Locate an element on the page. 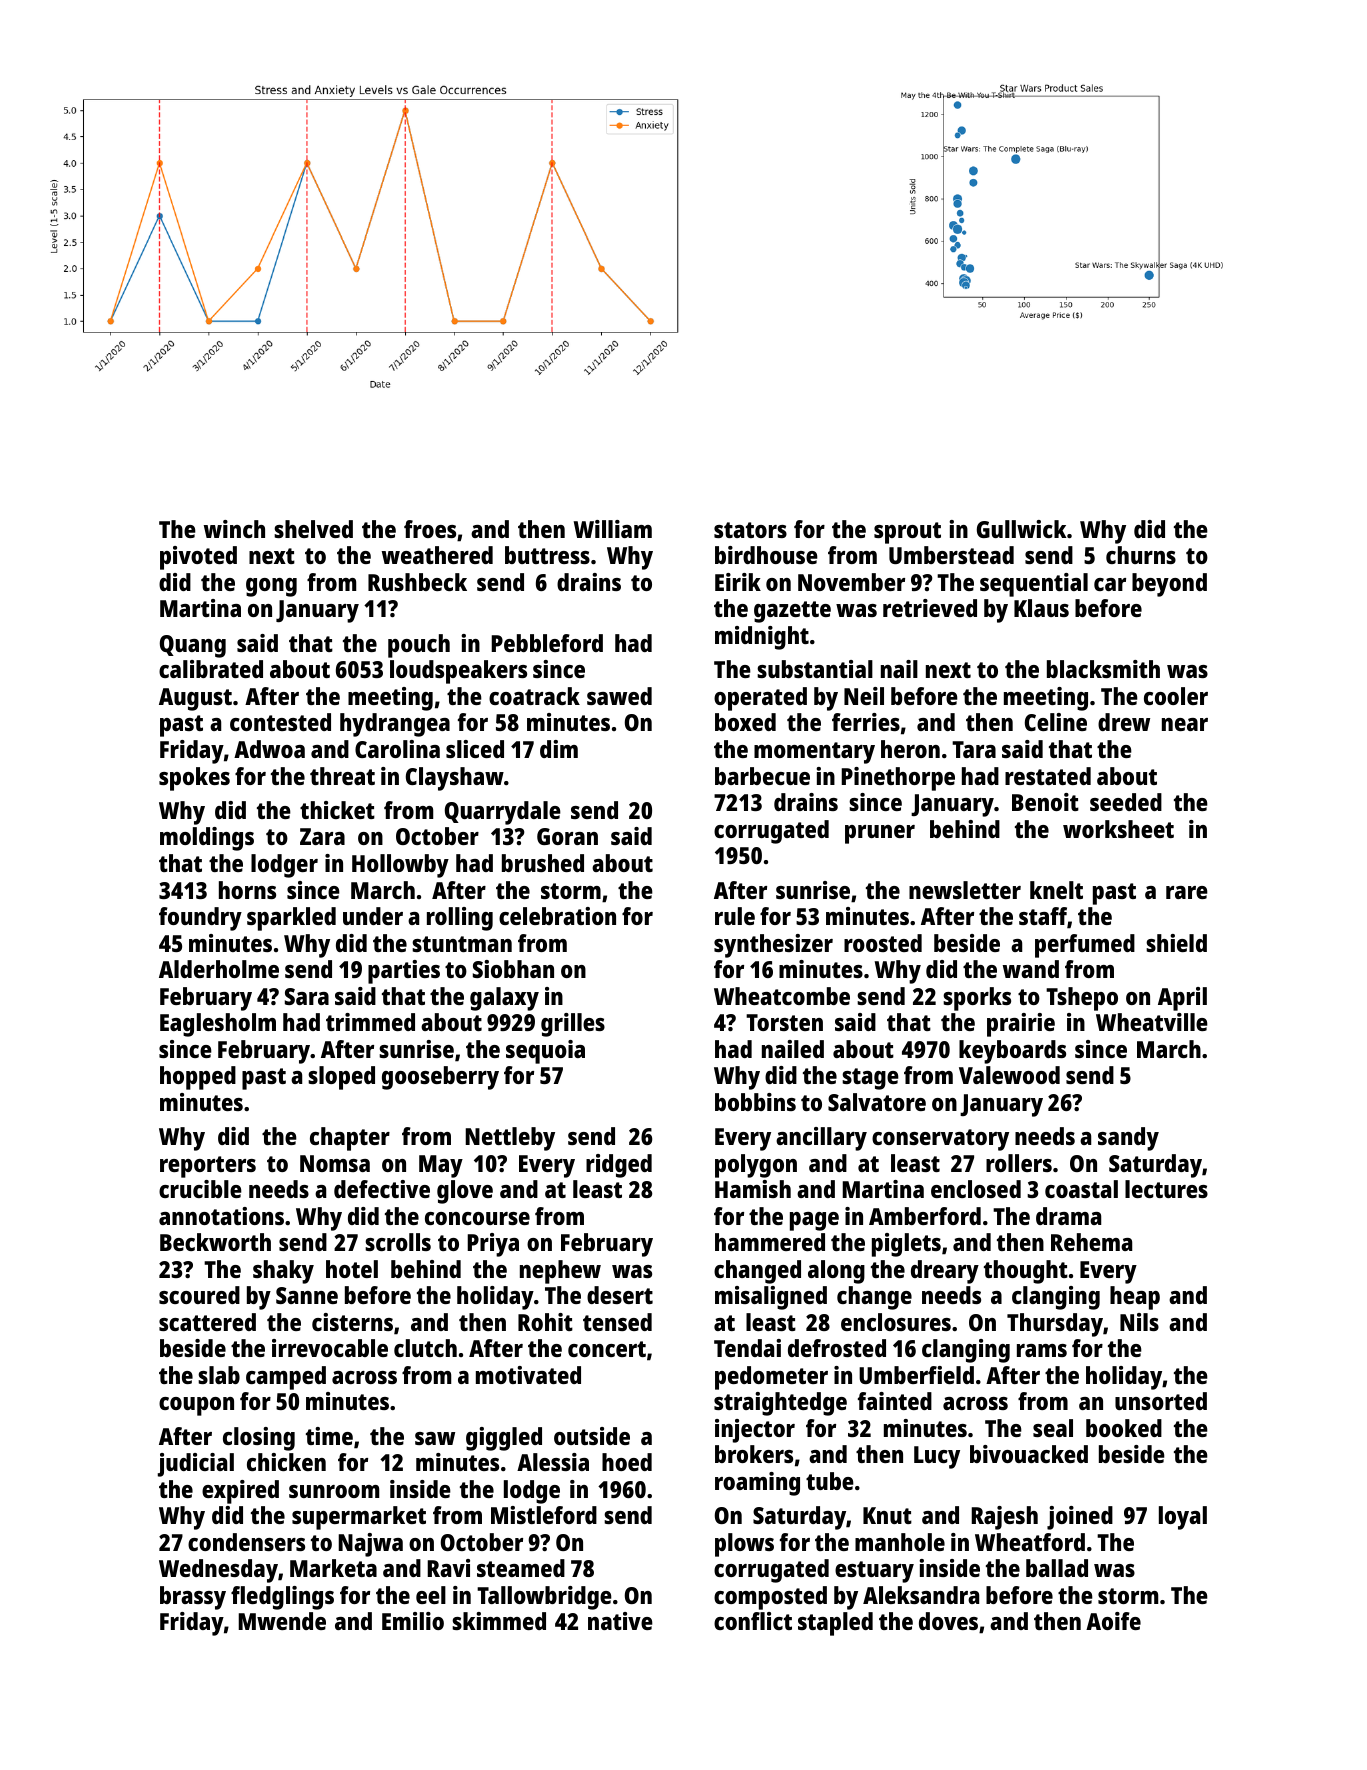  ferries is located at coordinates (866, 722).
